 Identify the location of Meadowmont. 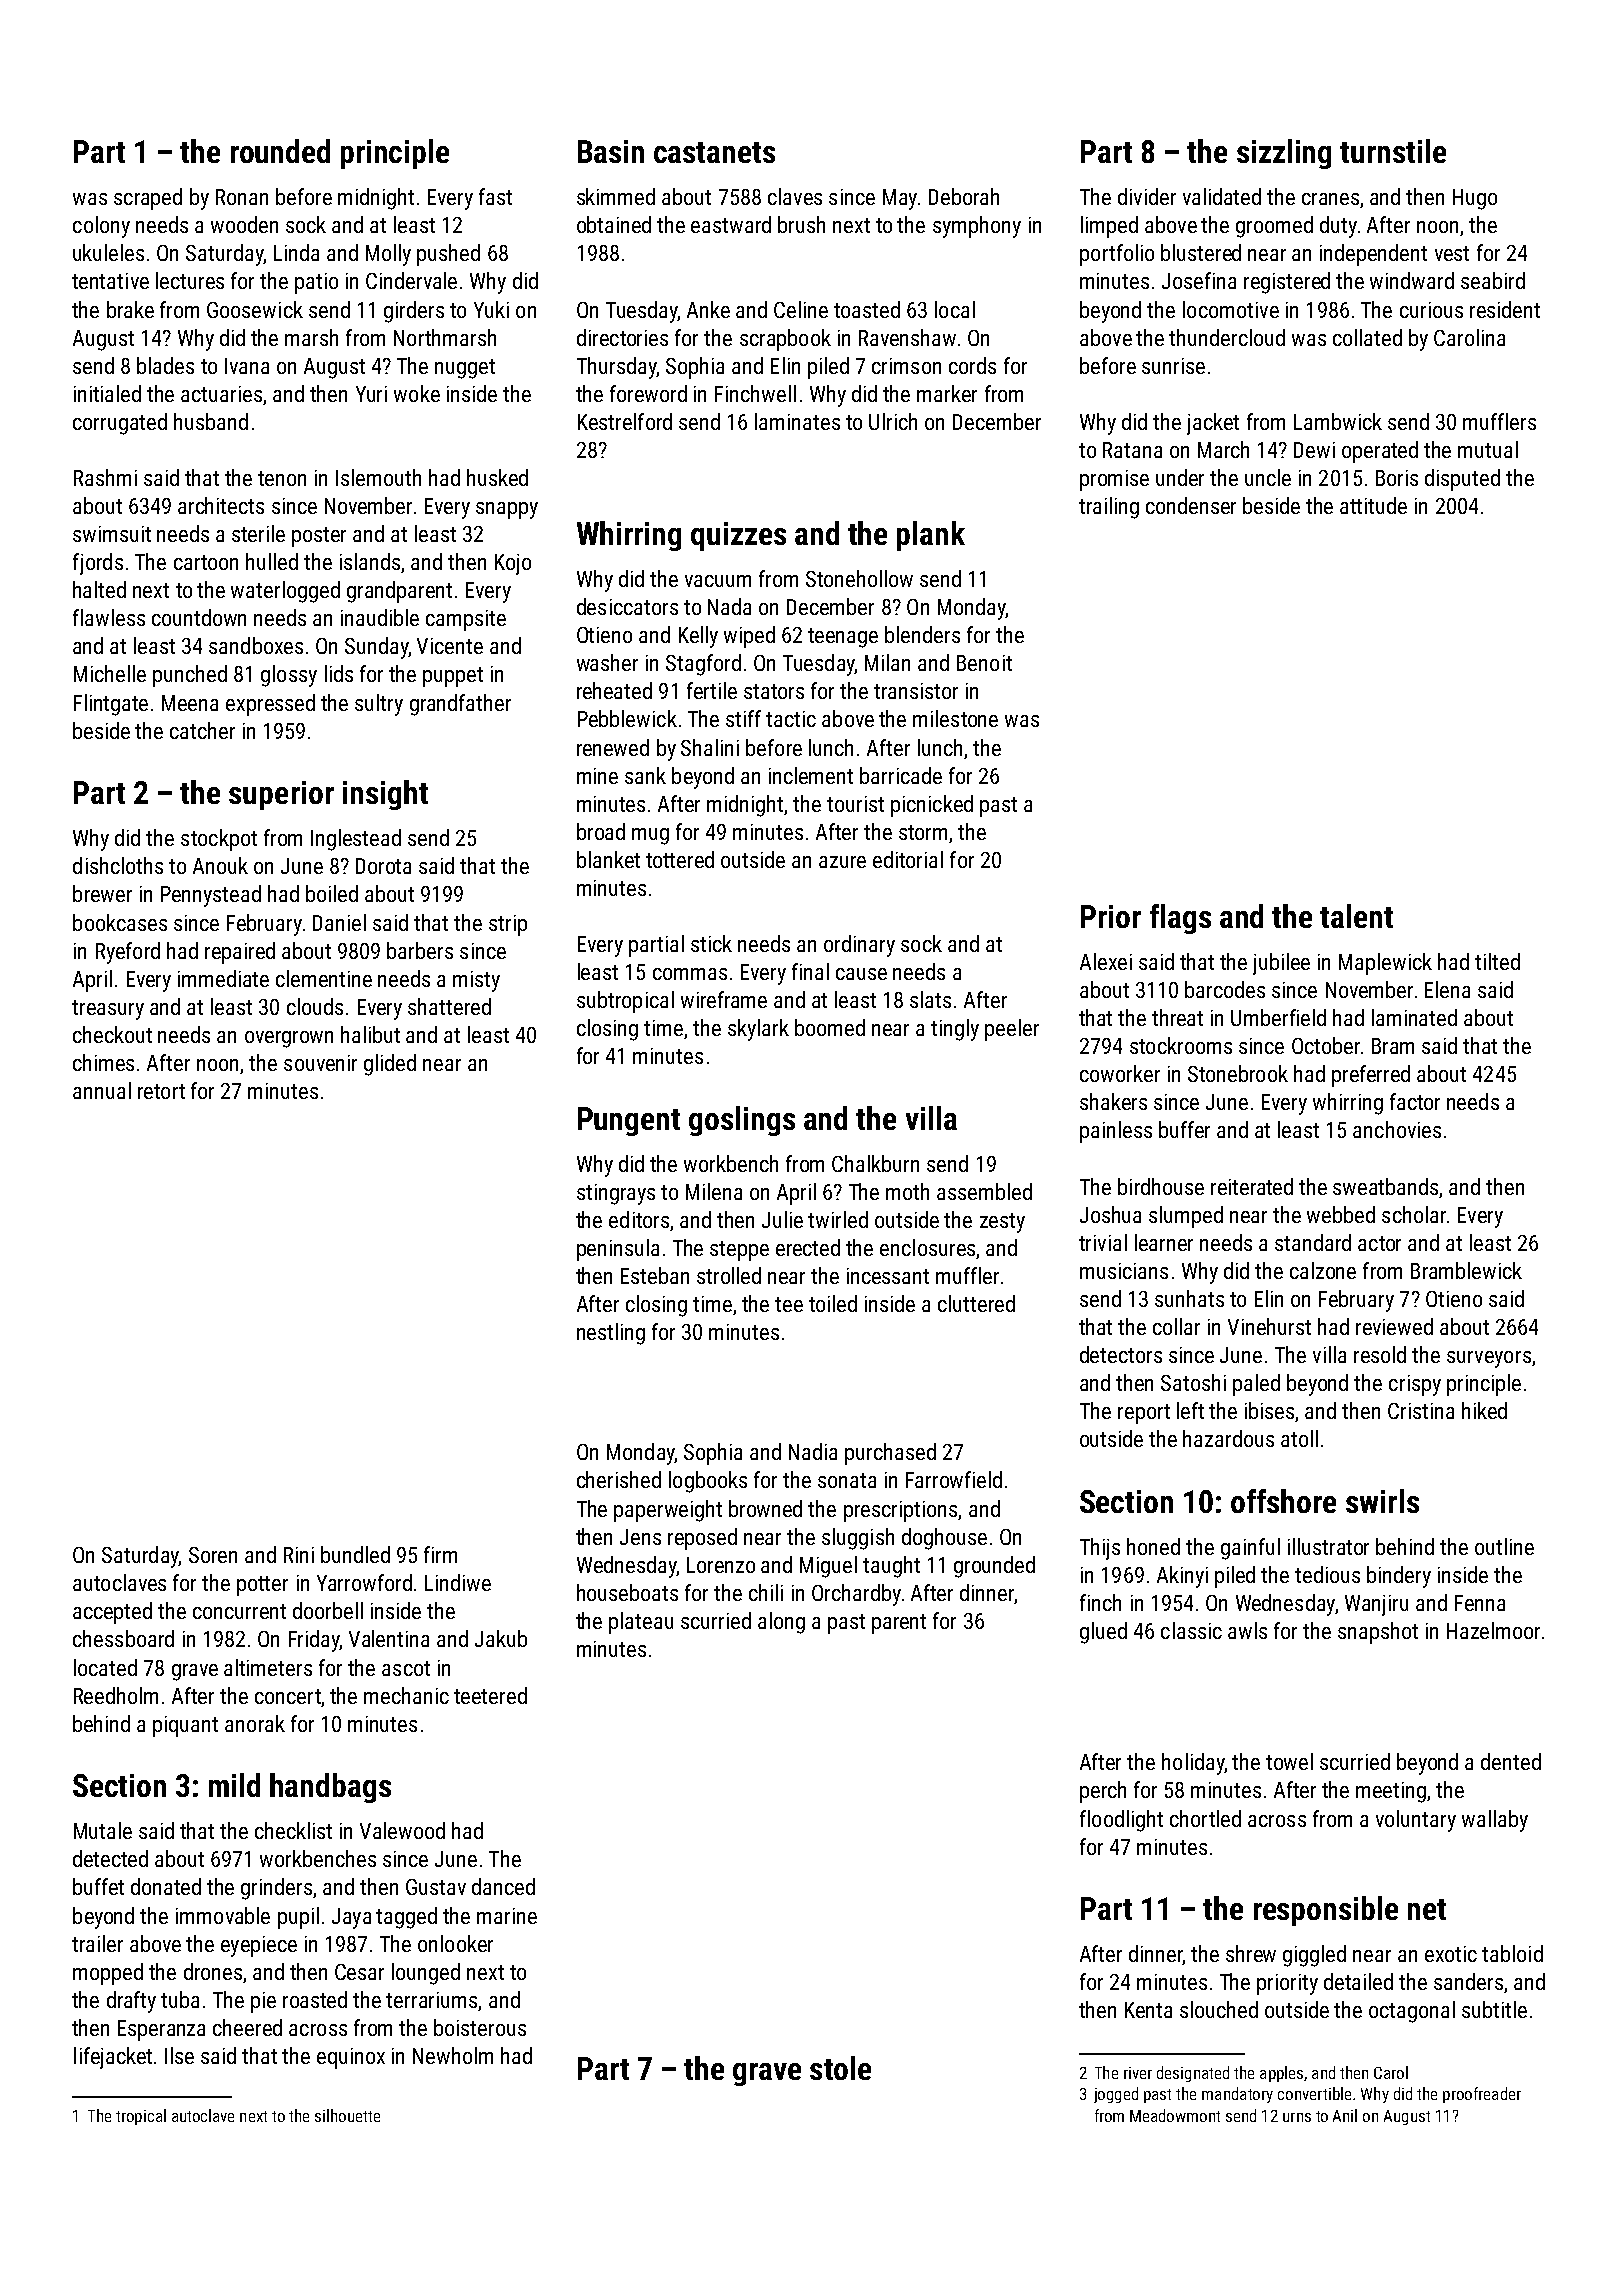
(1175, 2115).
